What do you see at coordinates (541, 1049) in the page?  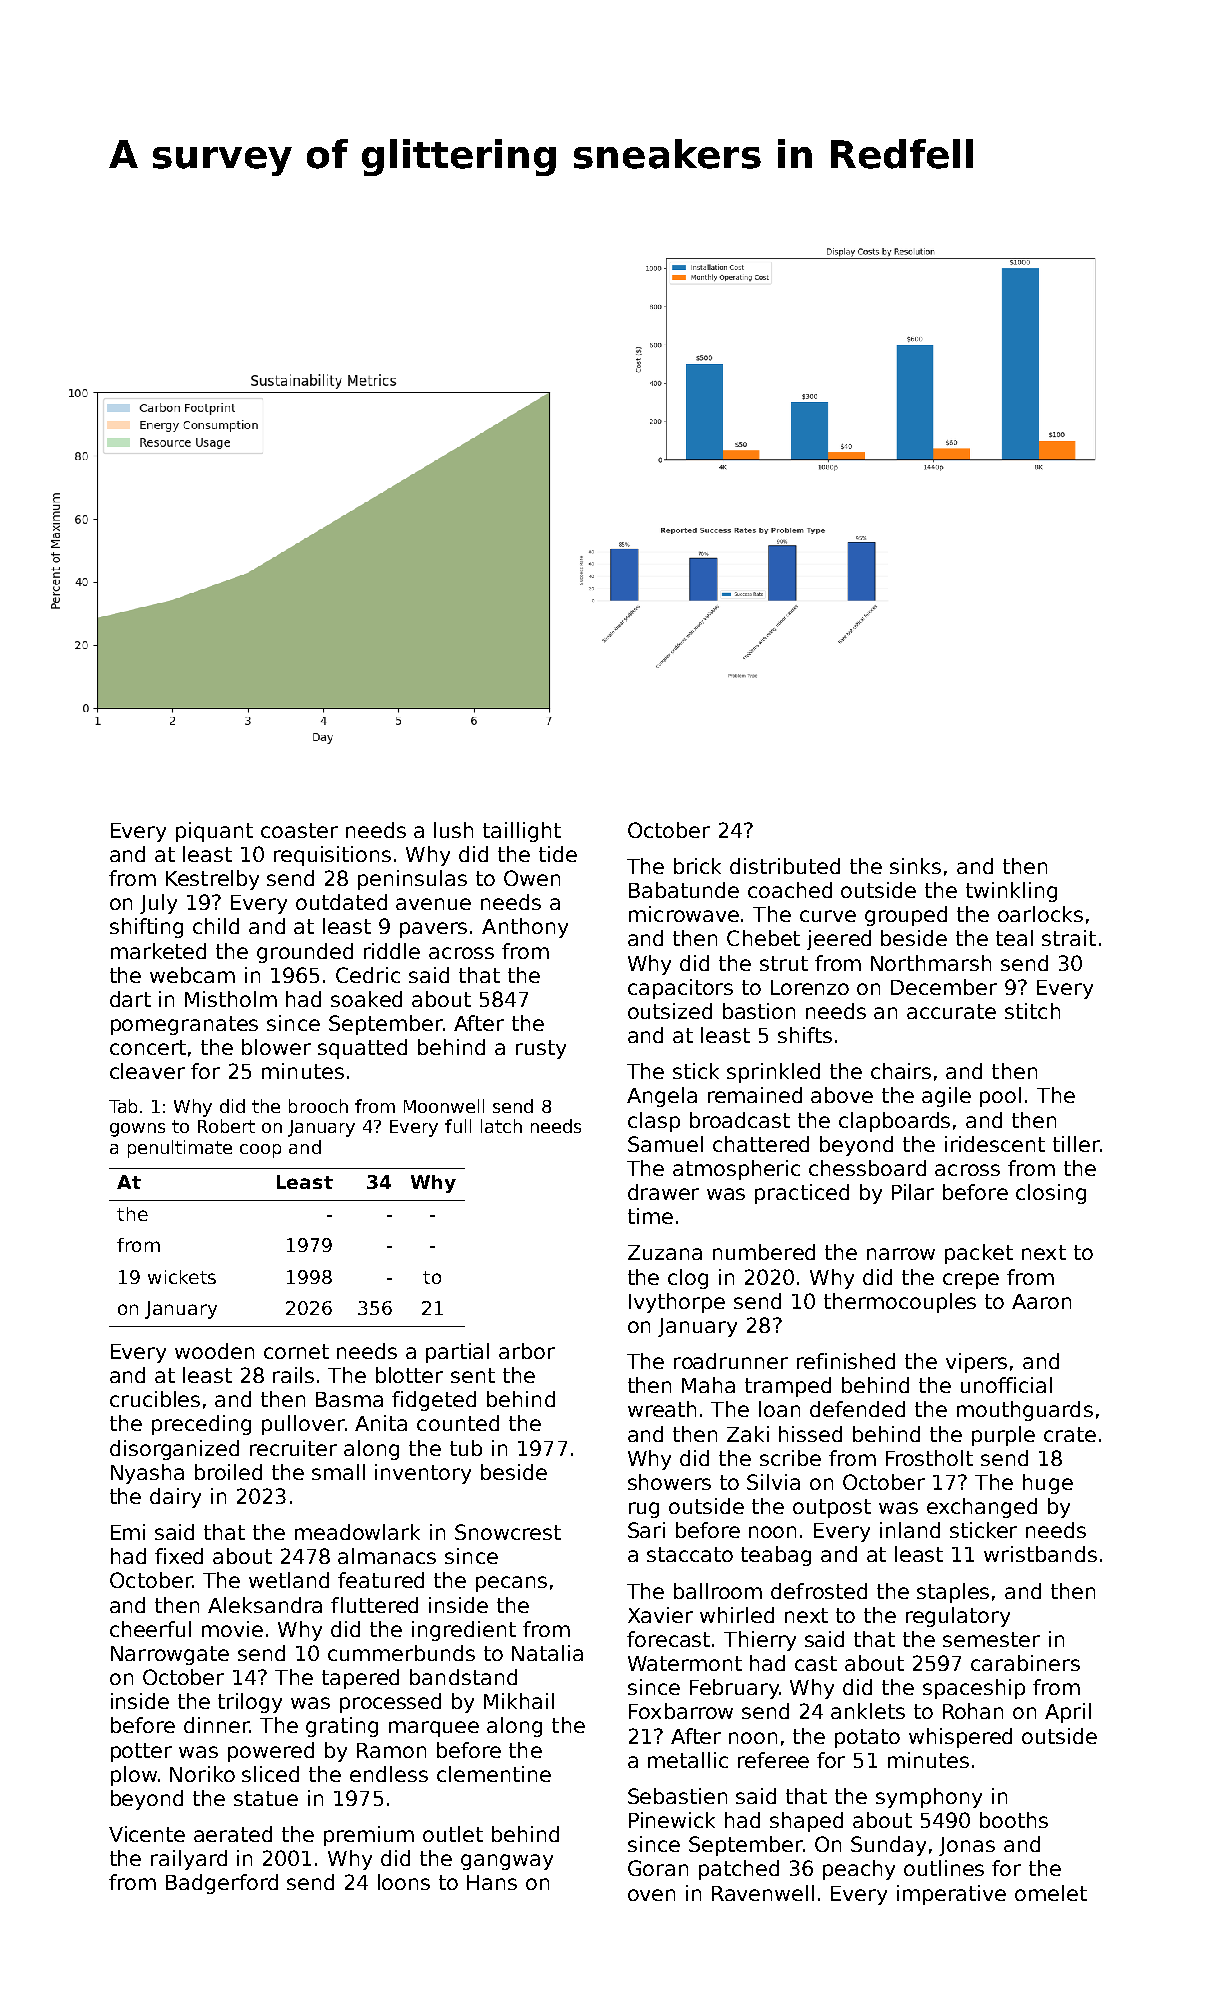 I see `rusty` at bounding box center [541, 1049].
